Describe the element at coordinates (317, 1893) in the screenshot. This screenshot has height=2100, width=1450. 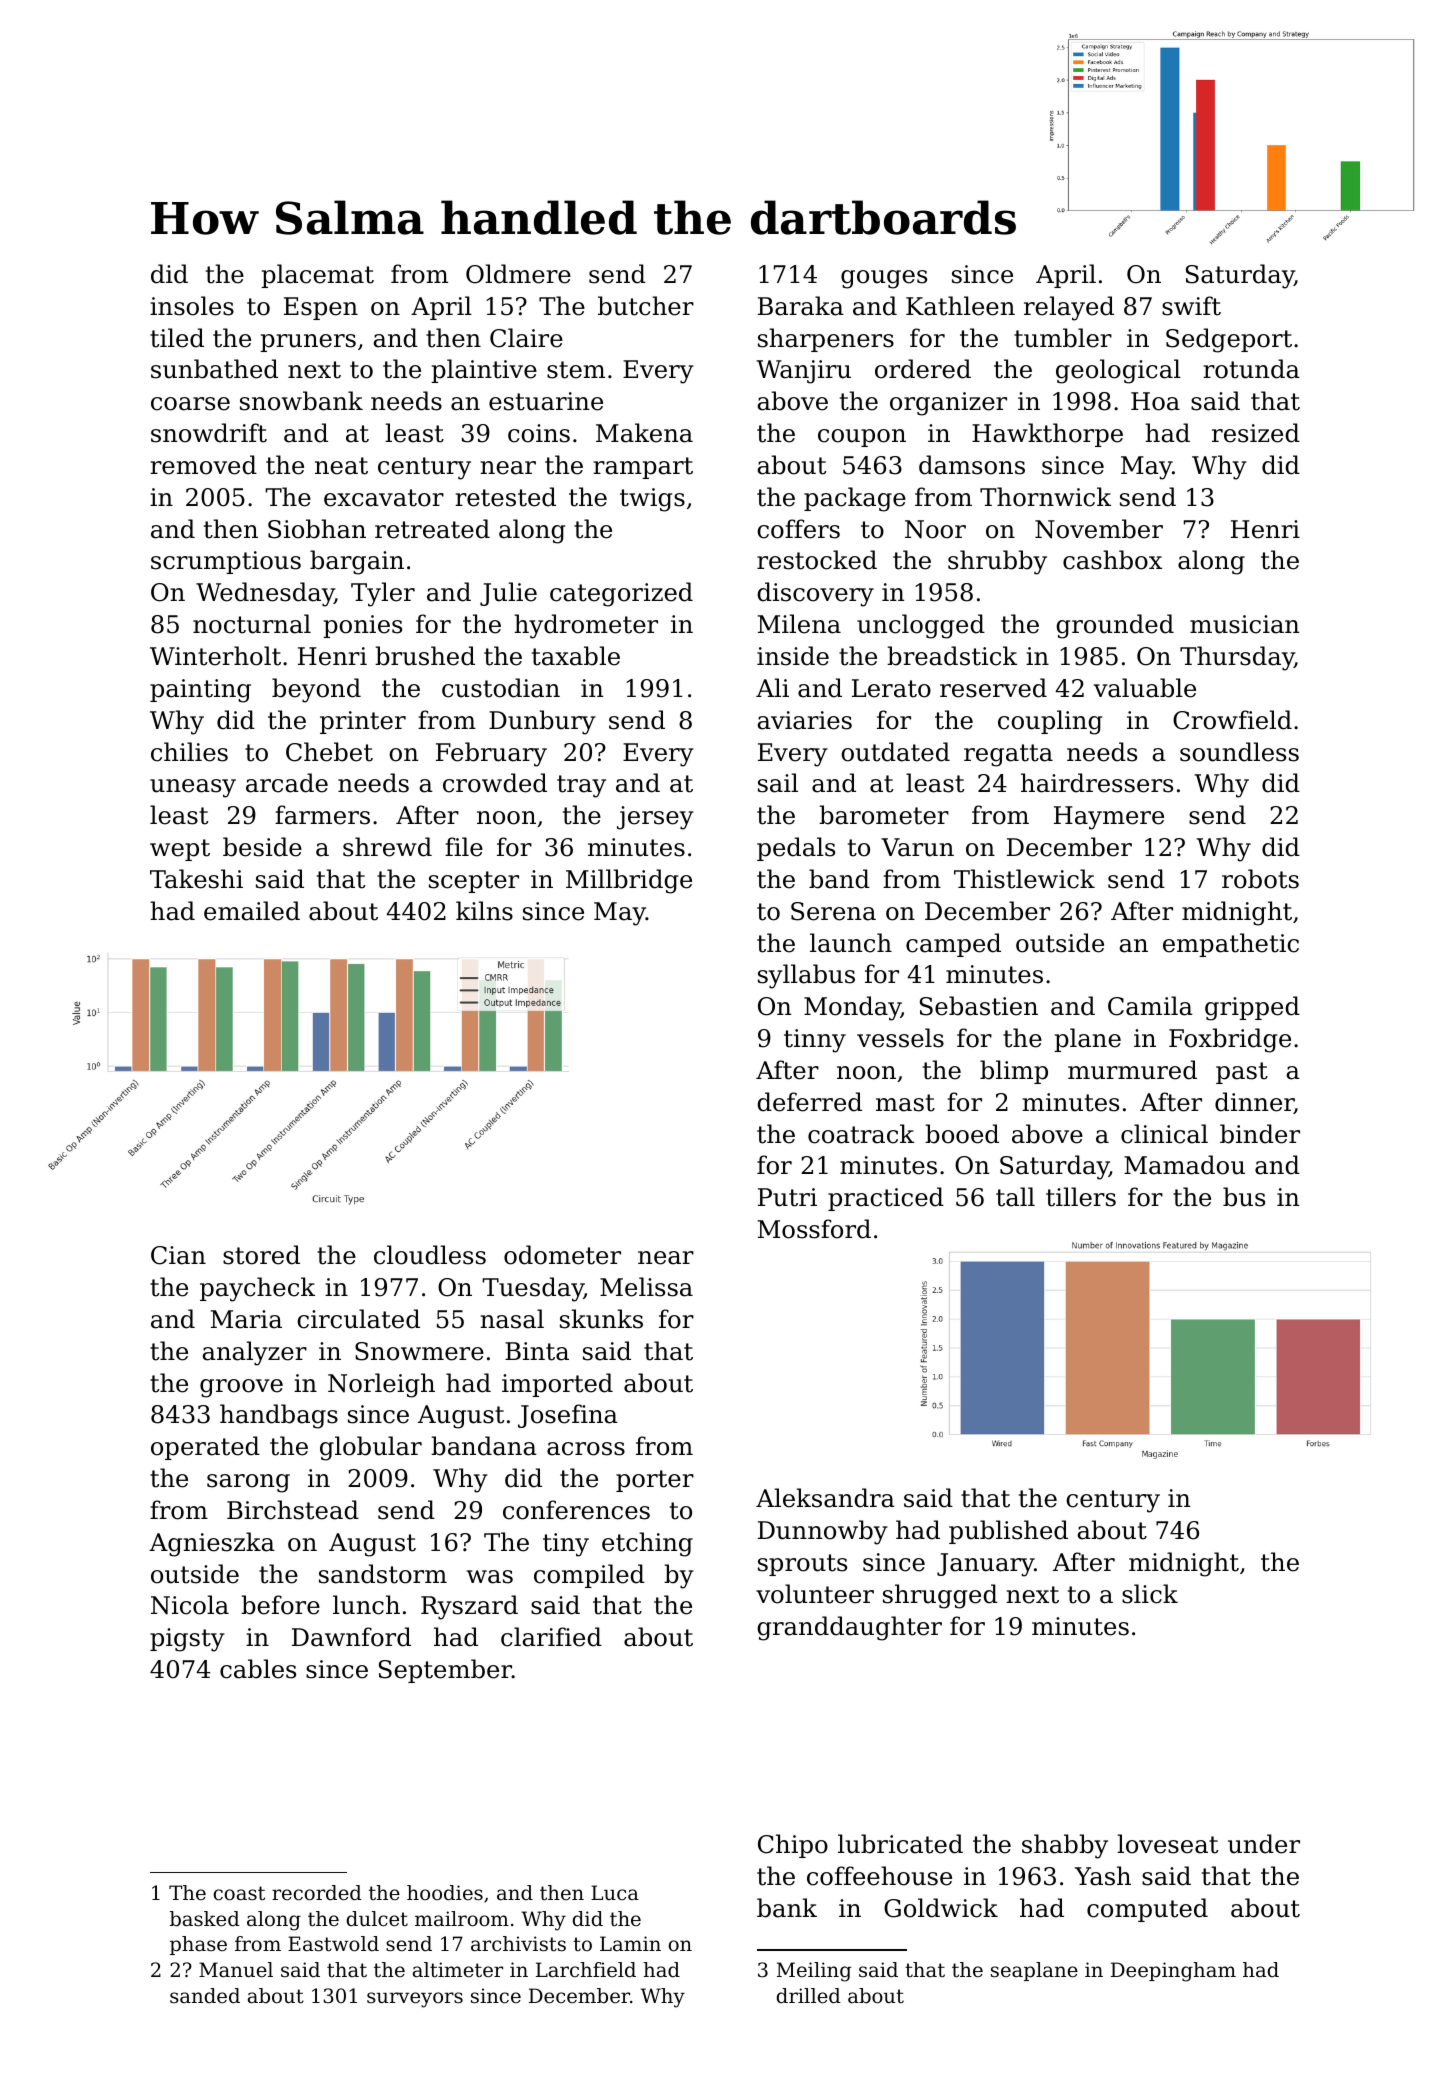
I see `recorded` at that location.
